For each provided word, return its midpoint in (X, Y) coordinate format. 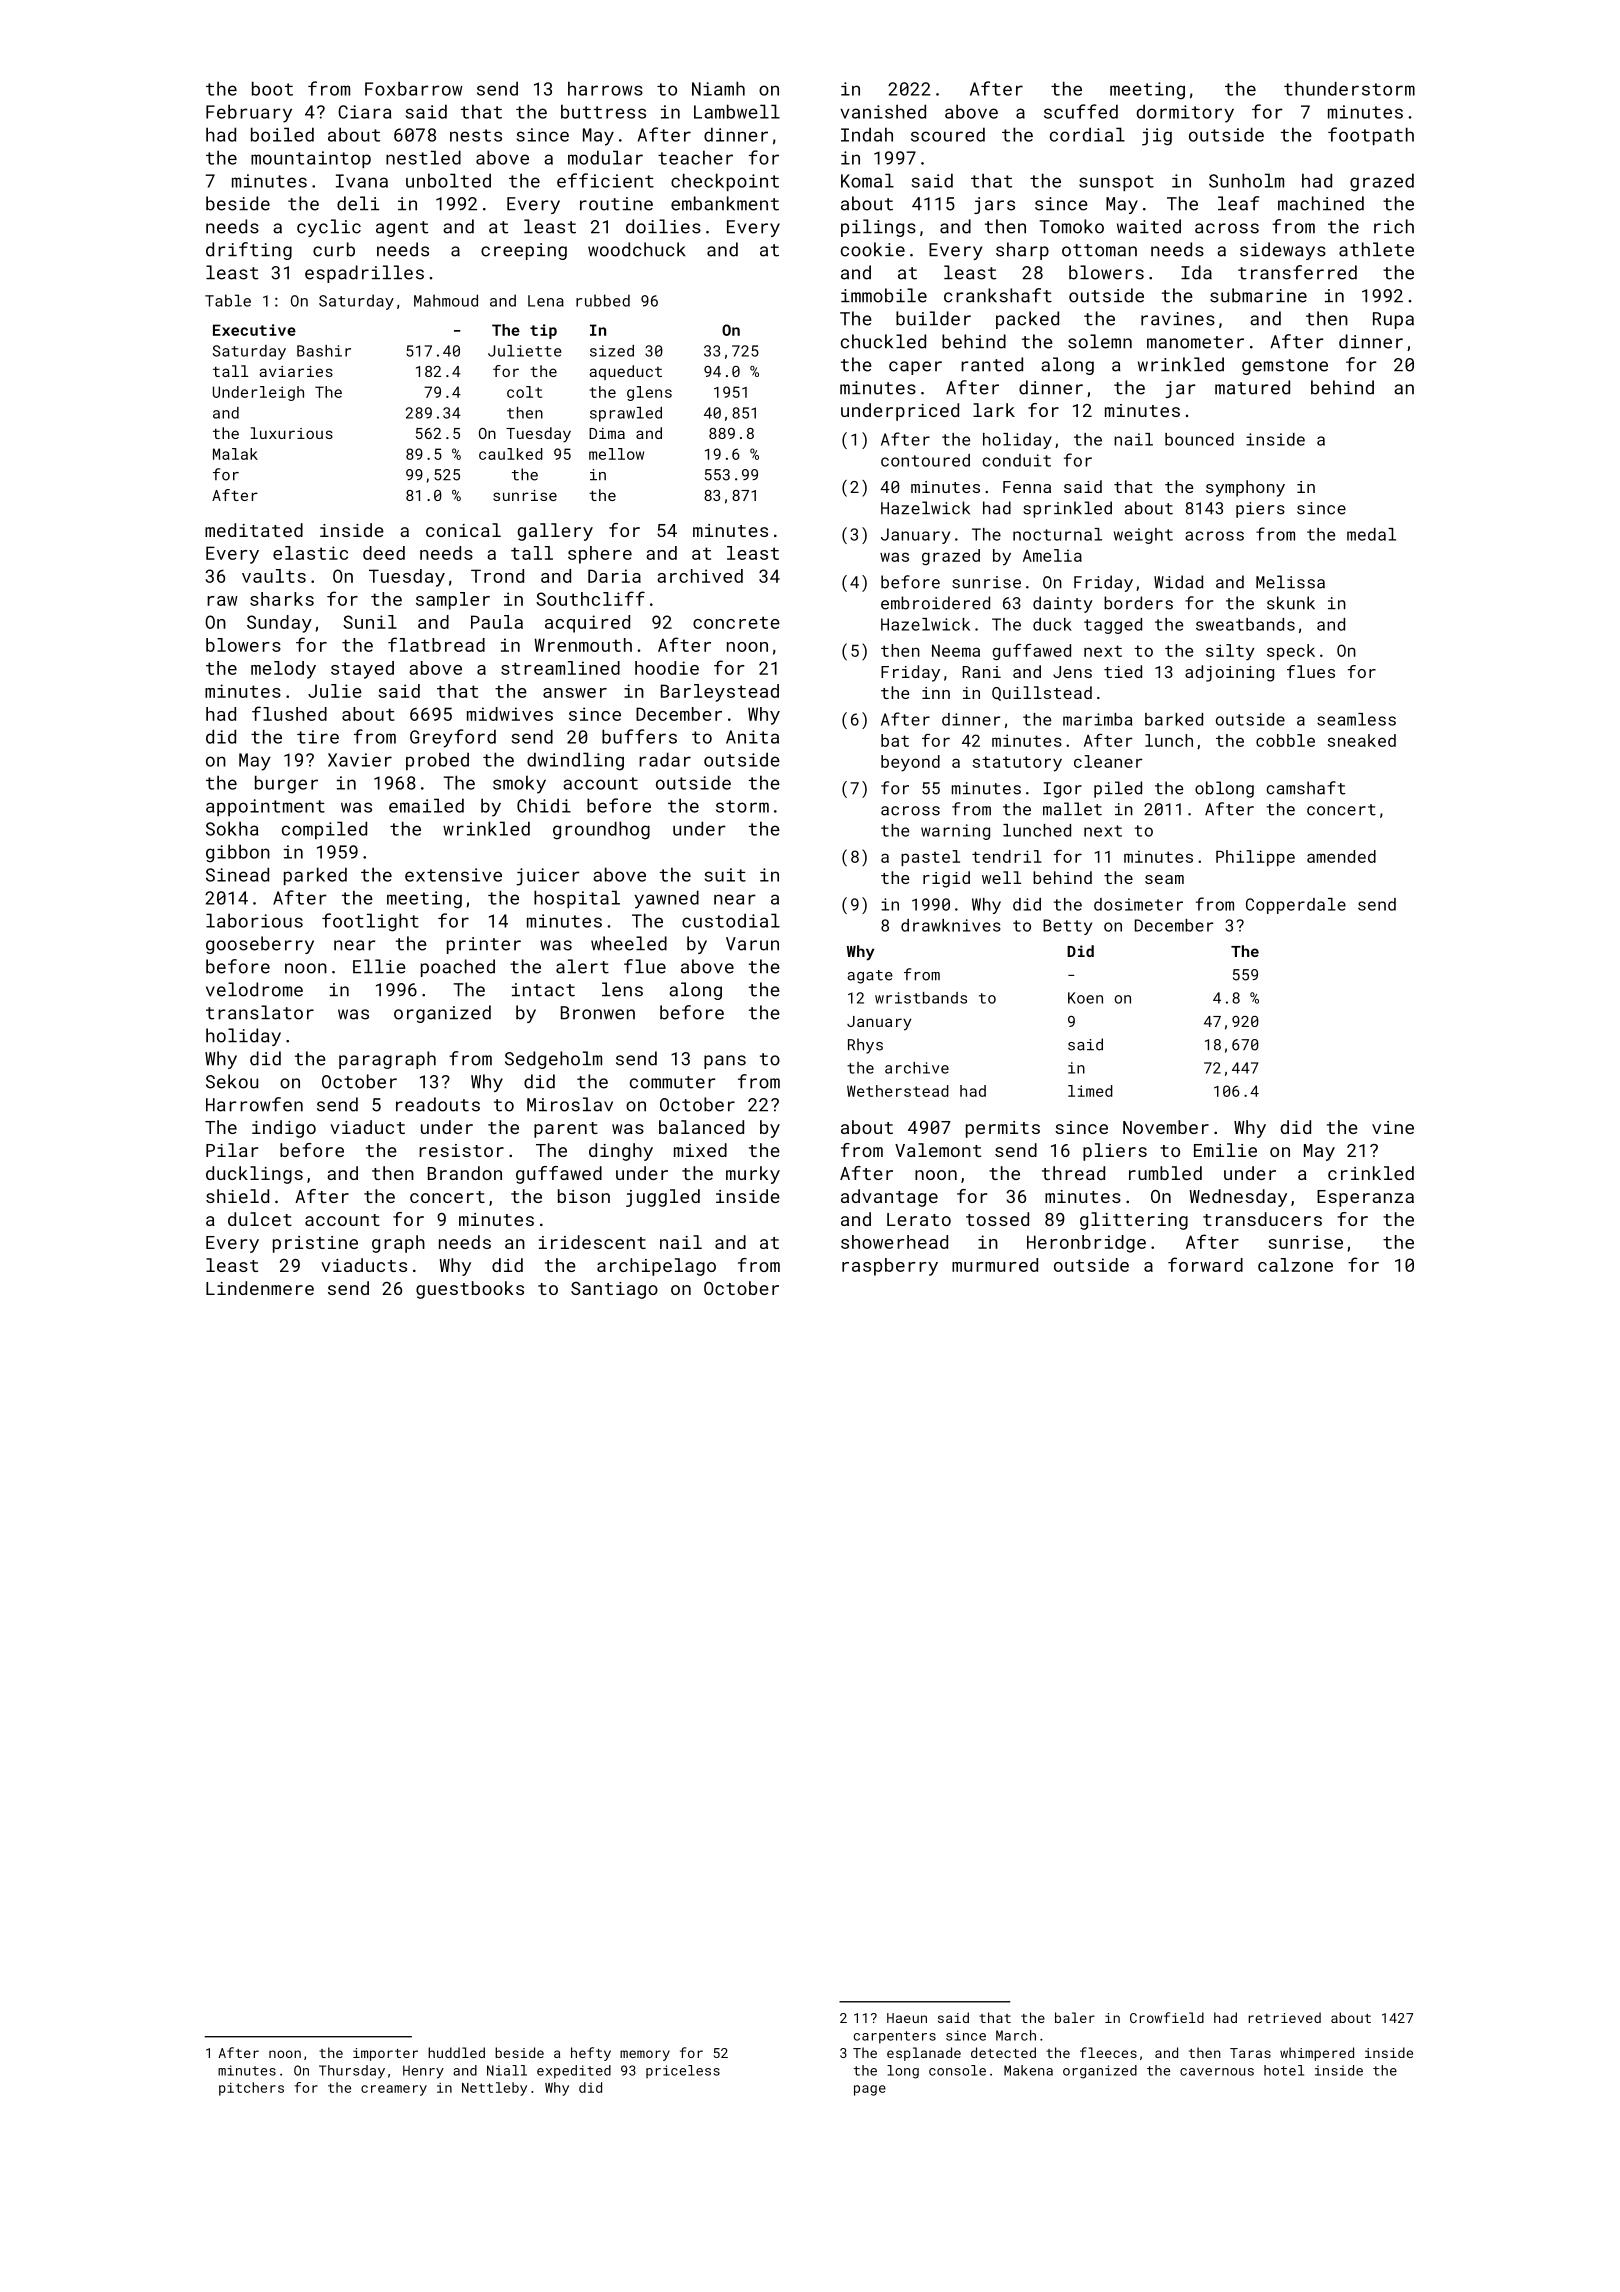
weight (1143, 536)
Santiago (614, 1290)
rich (1394, 226)
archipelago (656, 1267)
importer (385, 2054)
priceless (683, 2071)
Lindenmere (260, 1288)
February (249, 113)
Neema (956, 650)
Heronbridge (1086, 1244)
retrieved (1284, 2017)
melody (283, 670)
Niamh (718, 88)
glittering (1134, 1221)
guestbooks (470, 1290)
